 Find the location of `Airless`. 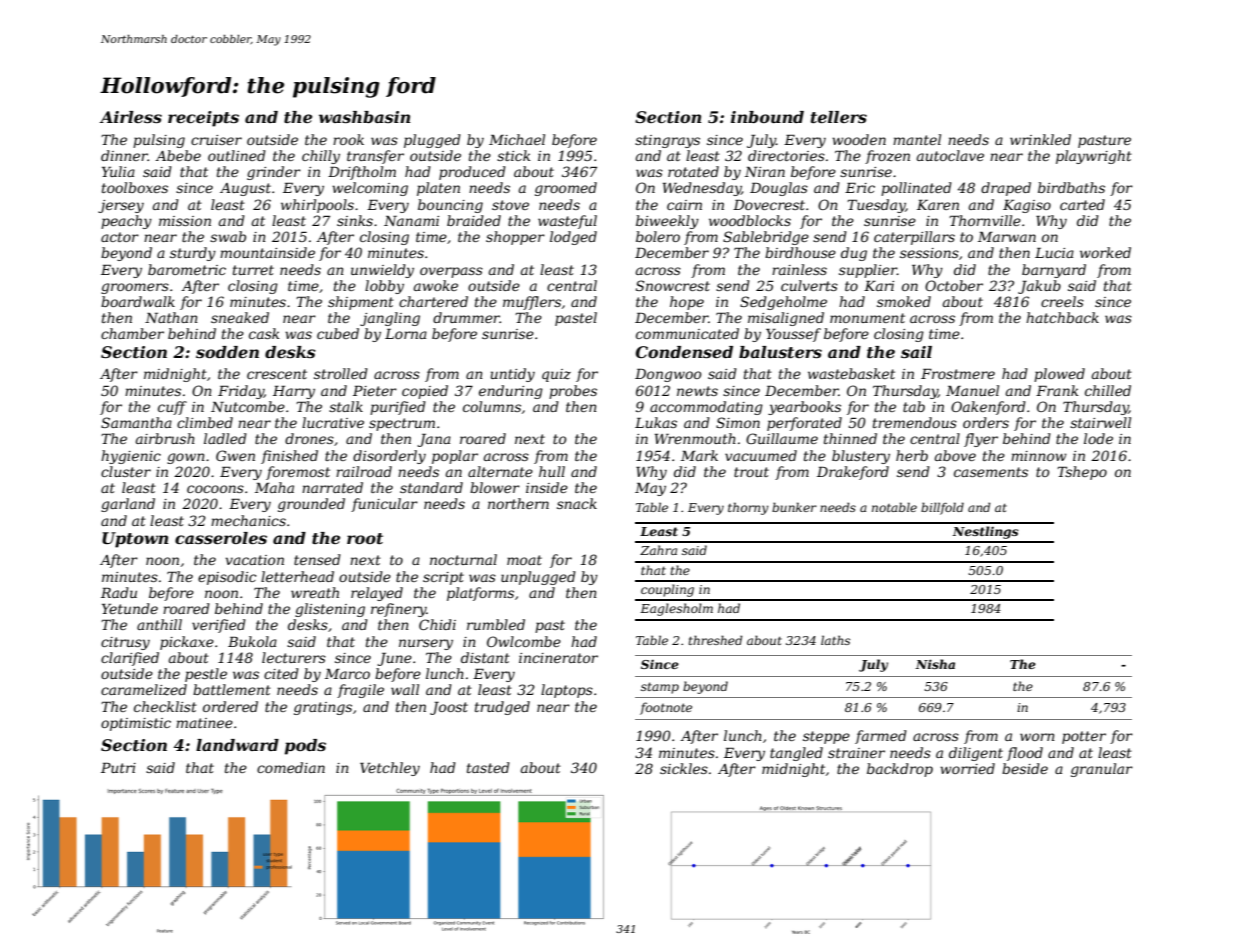

Airless is located at coordinates (131, 117).
